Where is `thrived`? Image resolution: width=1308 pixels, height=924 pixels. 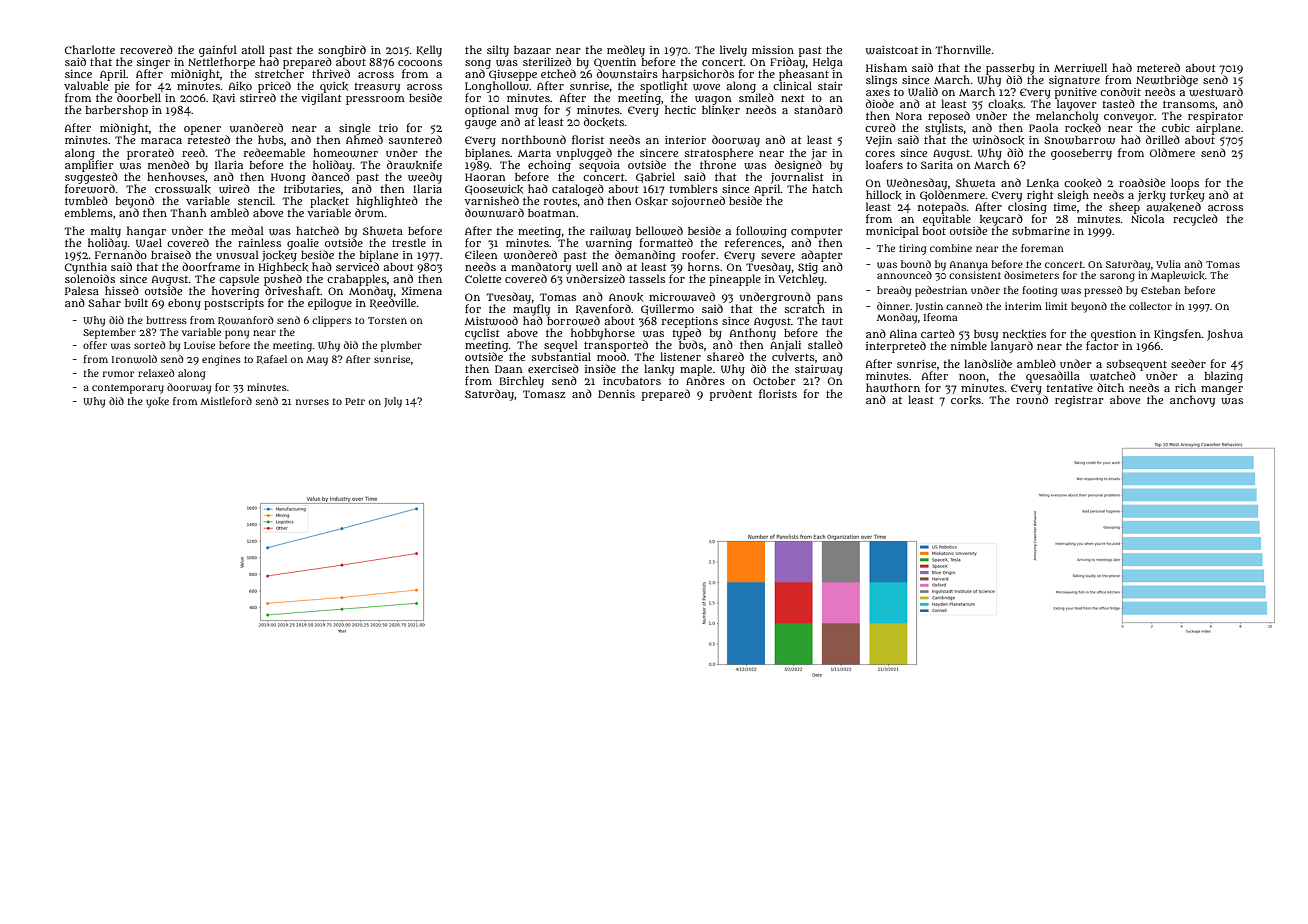
thrived is located at coordinates (331, 73).
